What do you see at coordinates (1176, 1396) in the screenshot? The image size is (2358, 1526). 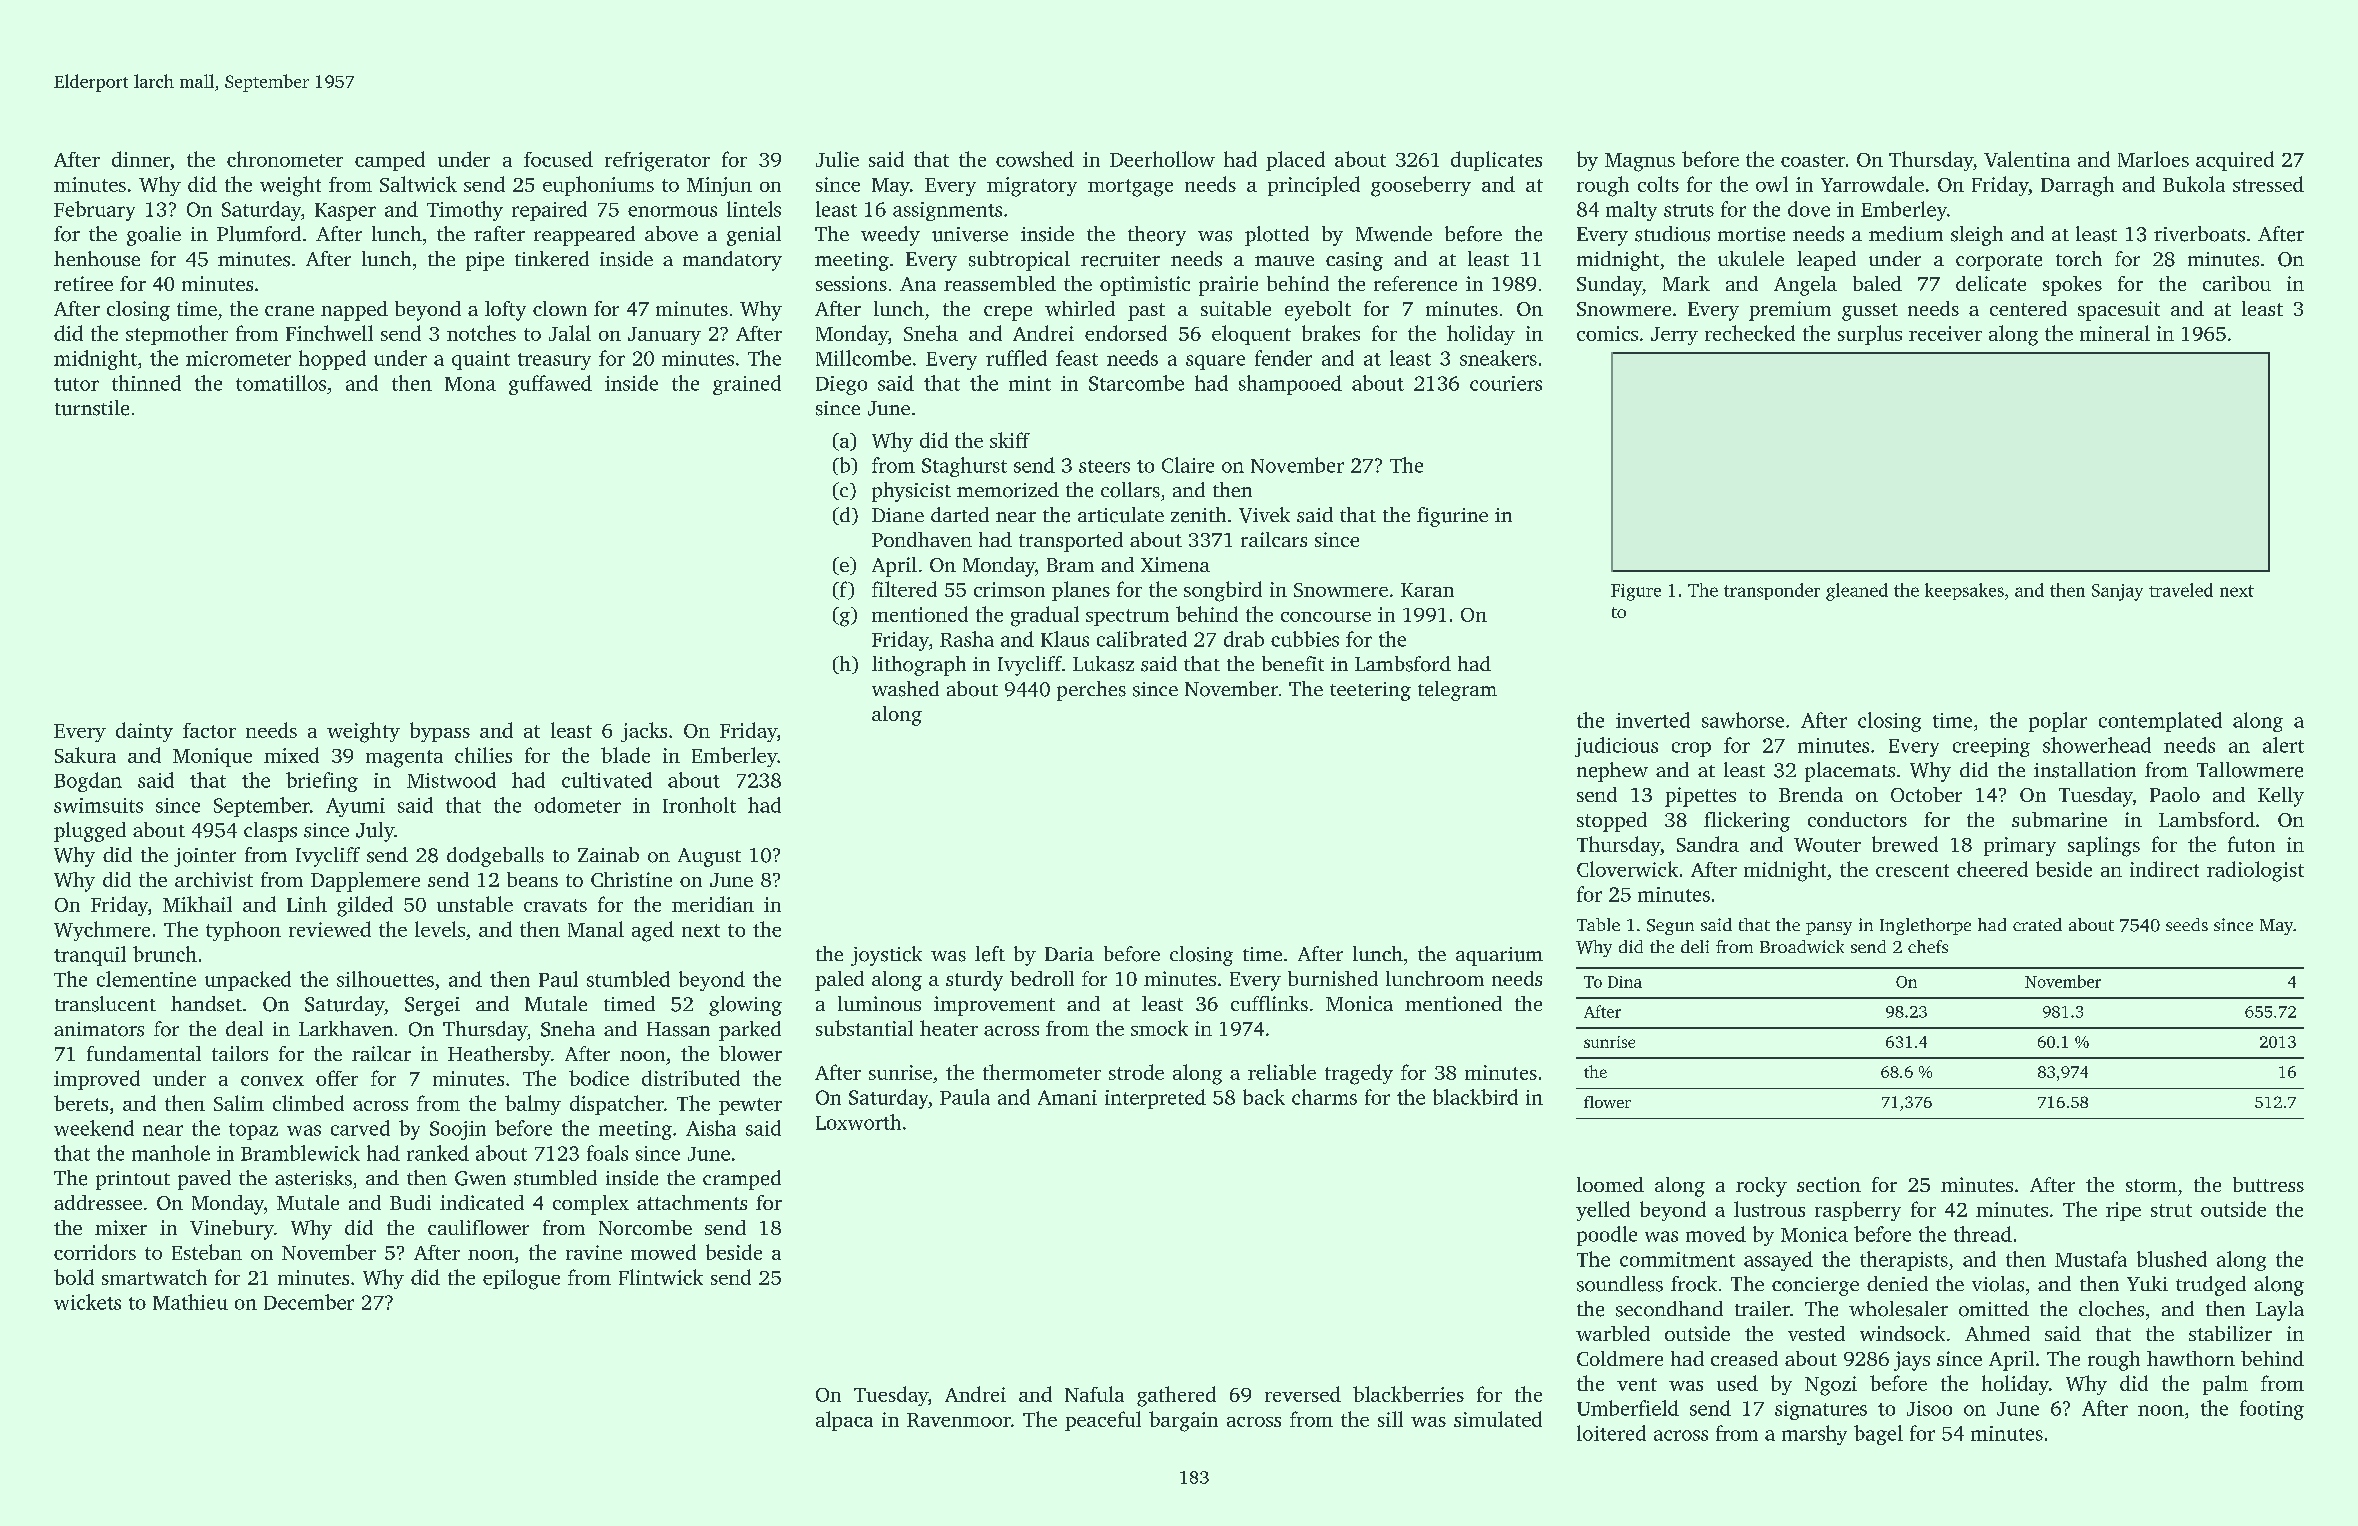 I see `gathered` at bounding box center [1176, 1396].
